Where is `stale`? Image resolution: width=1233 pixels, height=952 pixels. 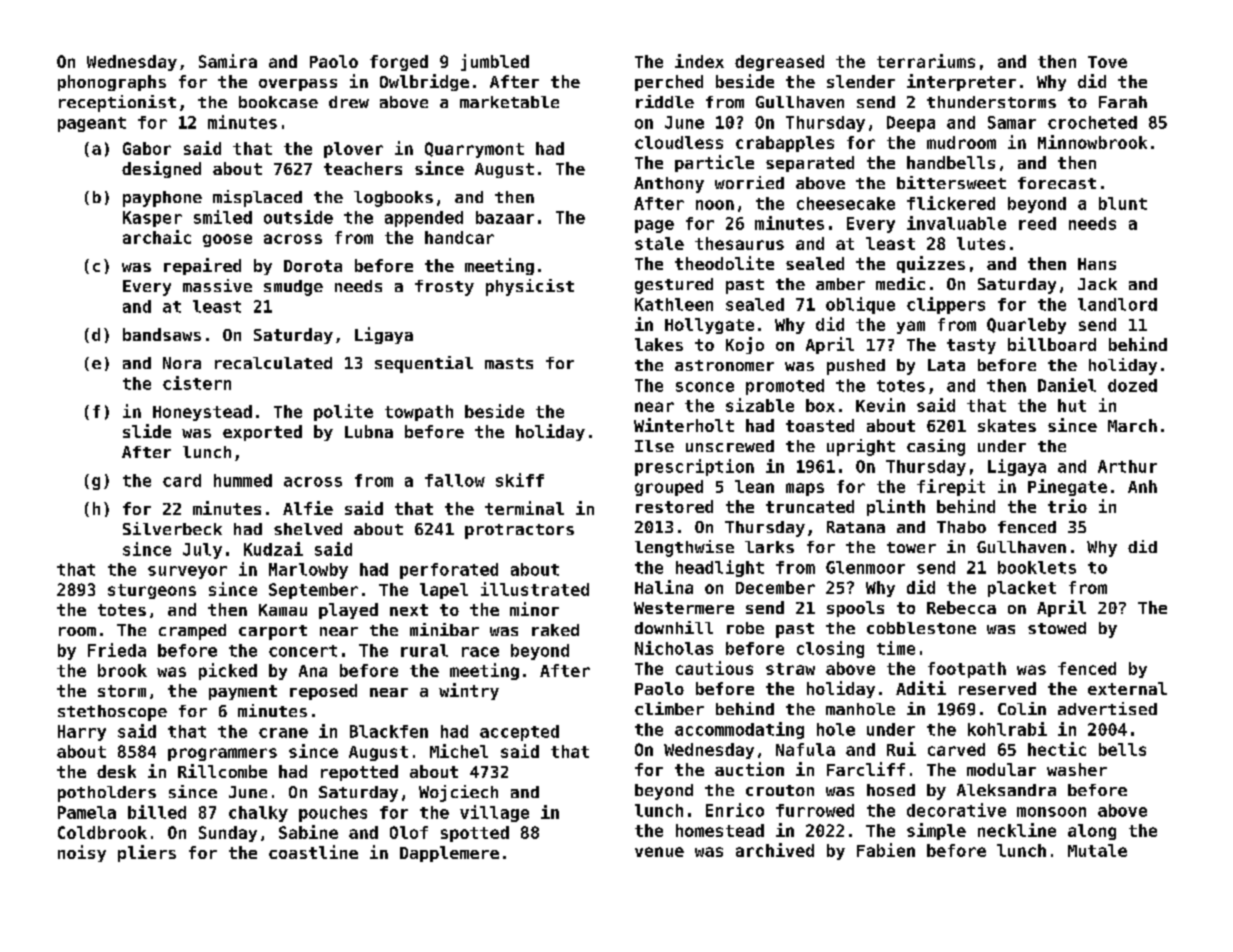 stale is located at coordinates (659, 243).
